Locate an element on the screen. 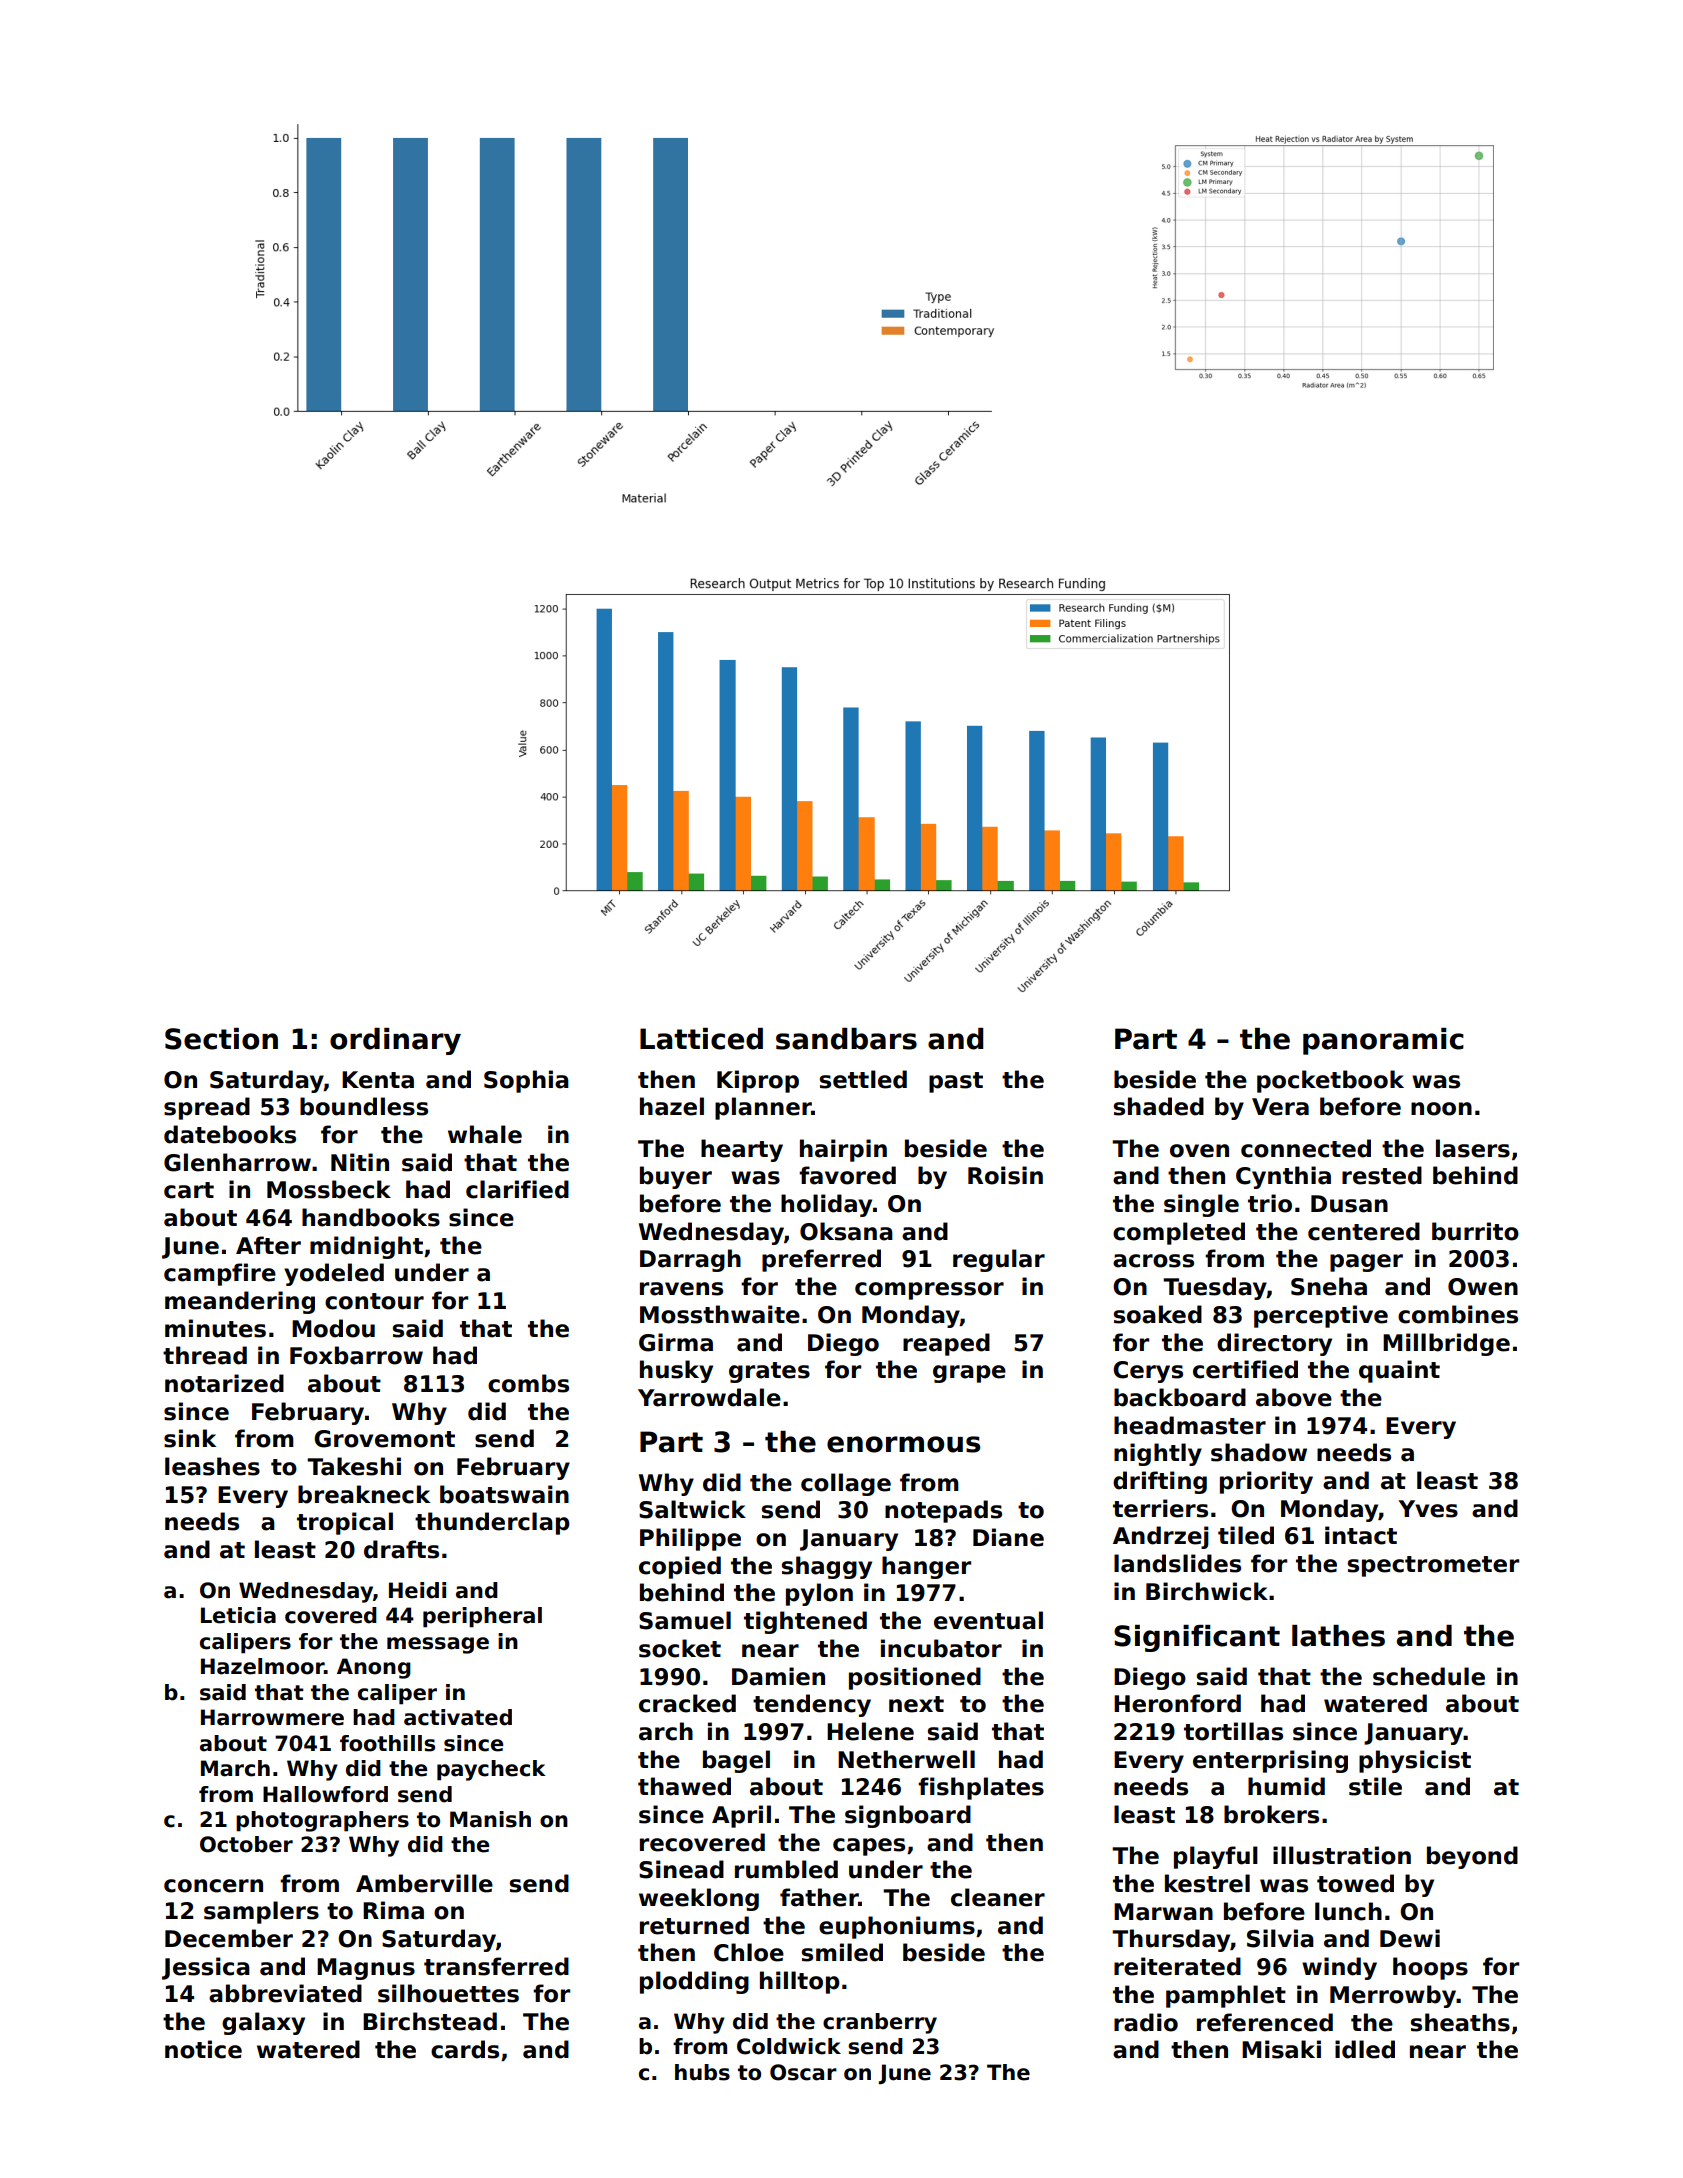 The width and height of the screenshot is (1683, 2178). sandbars is located at coordinates (846, 1039).
